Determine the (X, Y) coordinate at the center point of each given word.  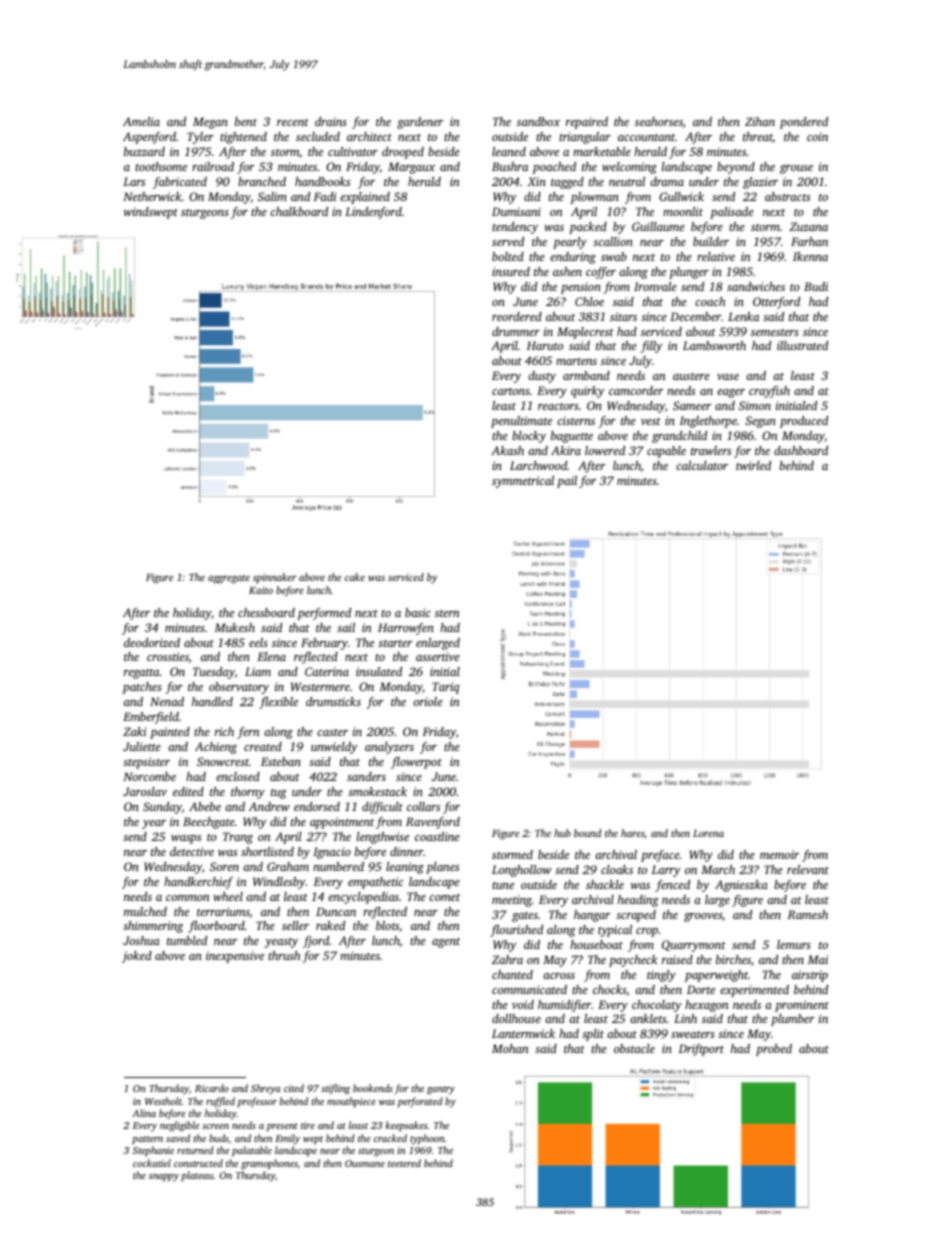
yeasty (281, 943)
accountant (646, 137)
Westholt (163, 1101)
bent (246, 121)
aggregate (229, 579)
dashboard (801, 450)
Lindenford (373, 213)
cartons (511, 391)
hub (562, 833)
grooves (703, 917)
